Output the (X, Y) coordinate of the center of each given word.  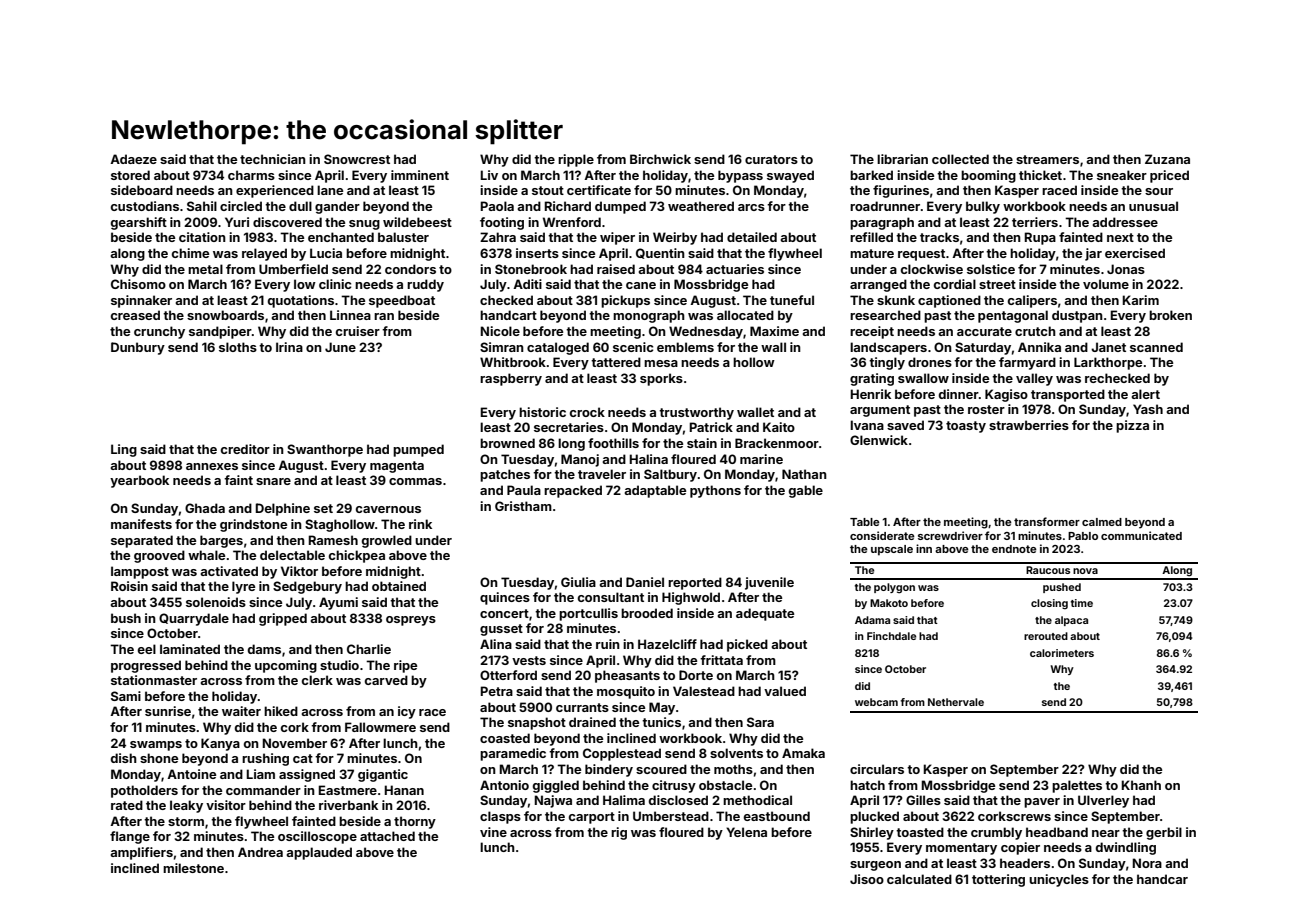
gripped (283, 619)
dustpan (1077, 316)
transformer (1047, 521)
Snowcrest (357, 159)
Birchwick (660, 159)
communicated (1141, 535)
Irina (289, 347)
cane (641, 285)
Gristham (523, 506)
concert (504, 613)
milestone (193, 868)
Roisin (129, 586)
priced (1169, 176)
